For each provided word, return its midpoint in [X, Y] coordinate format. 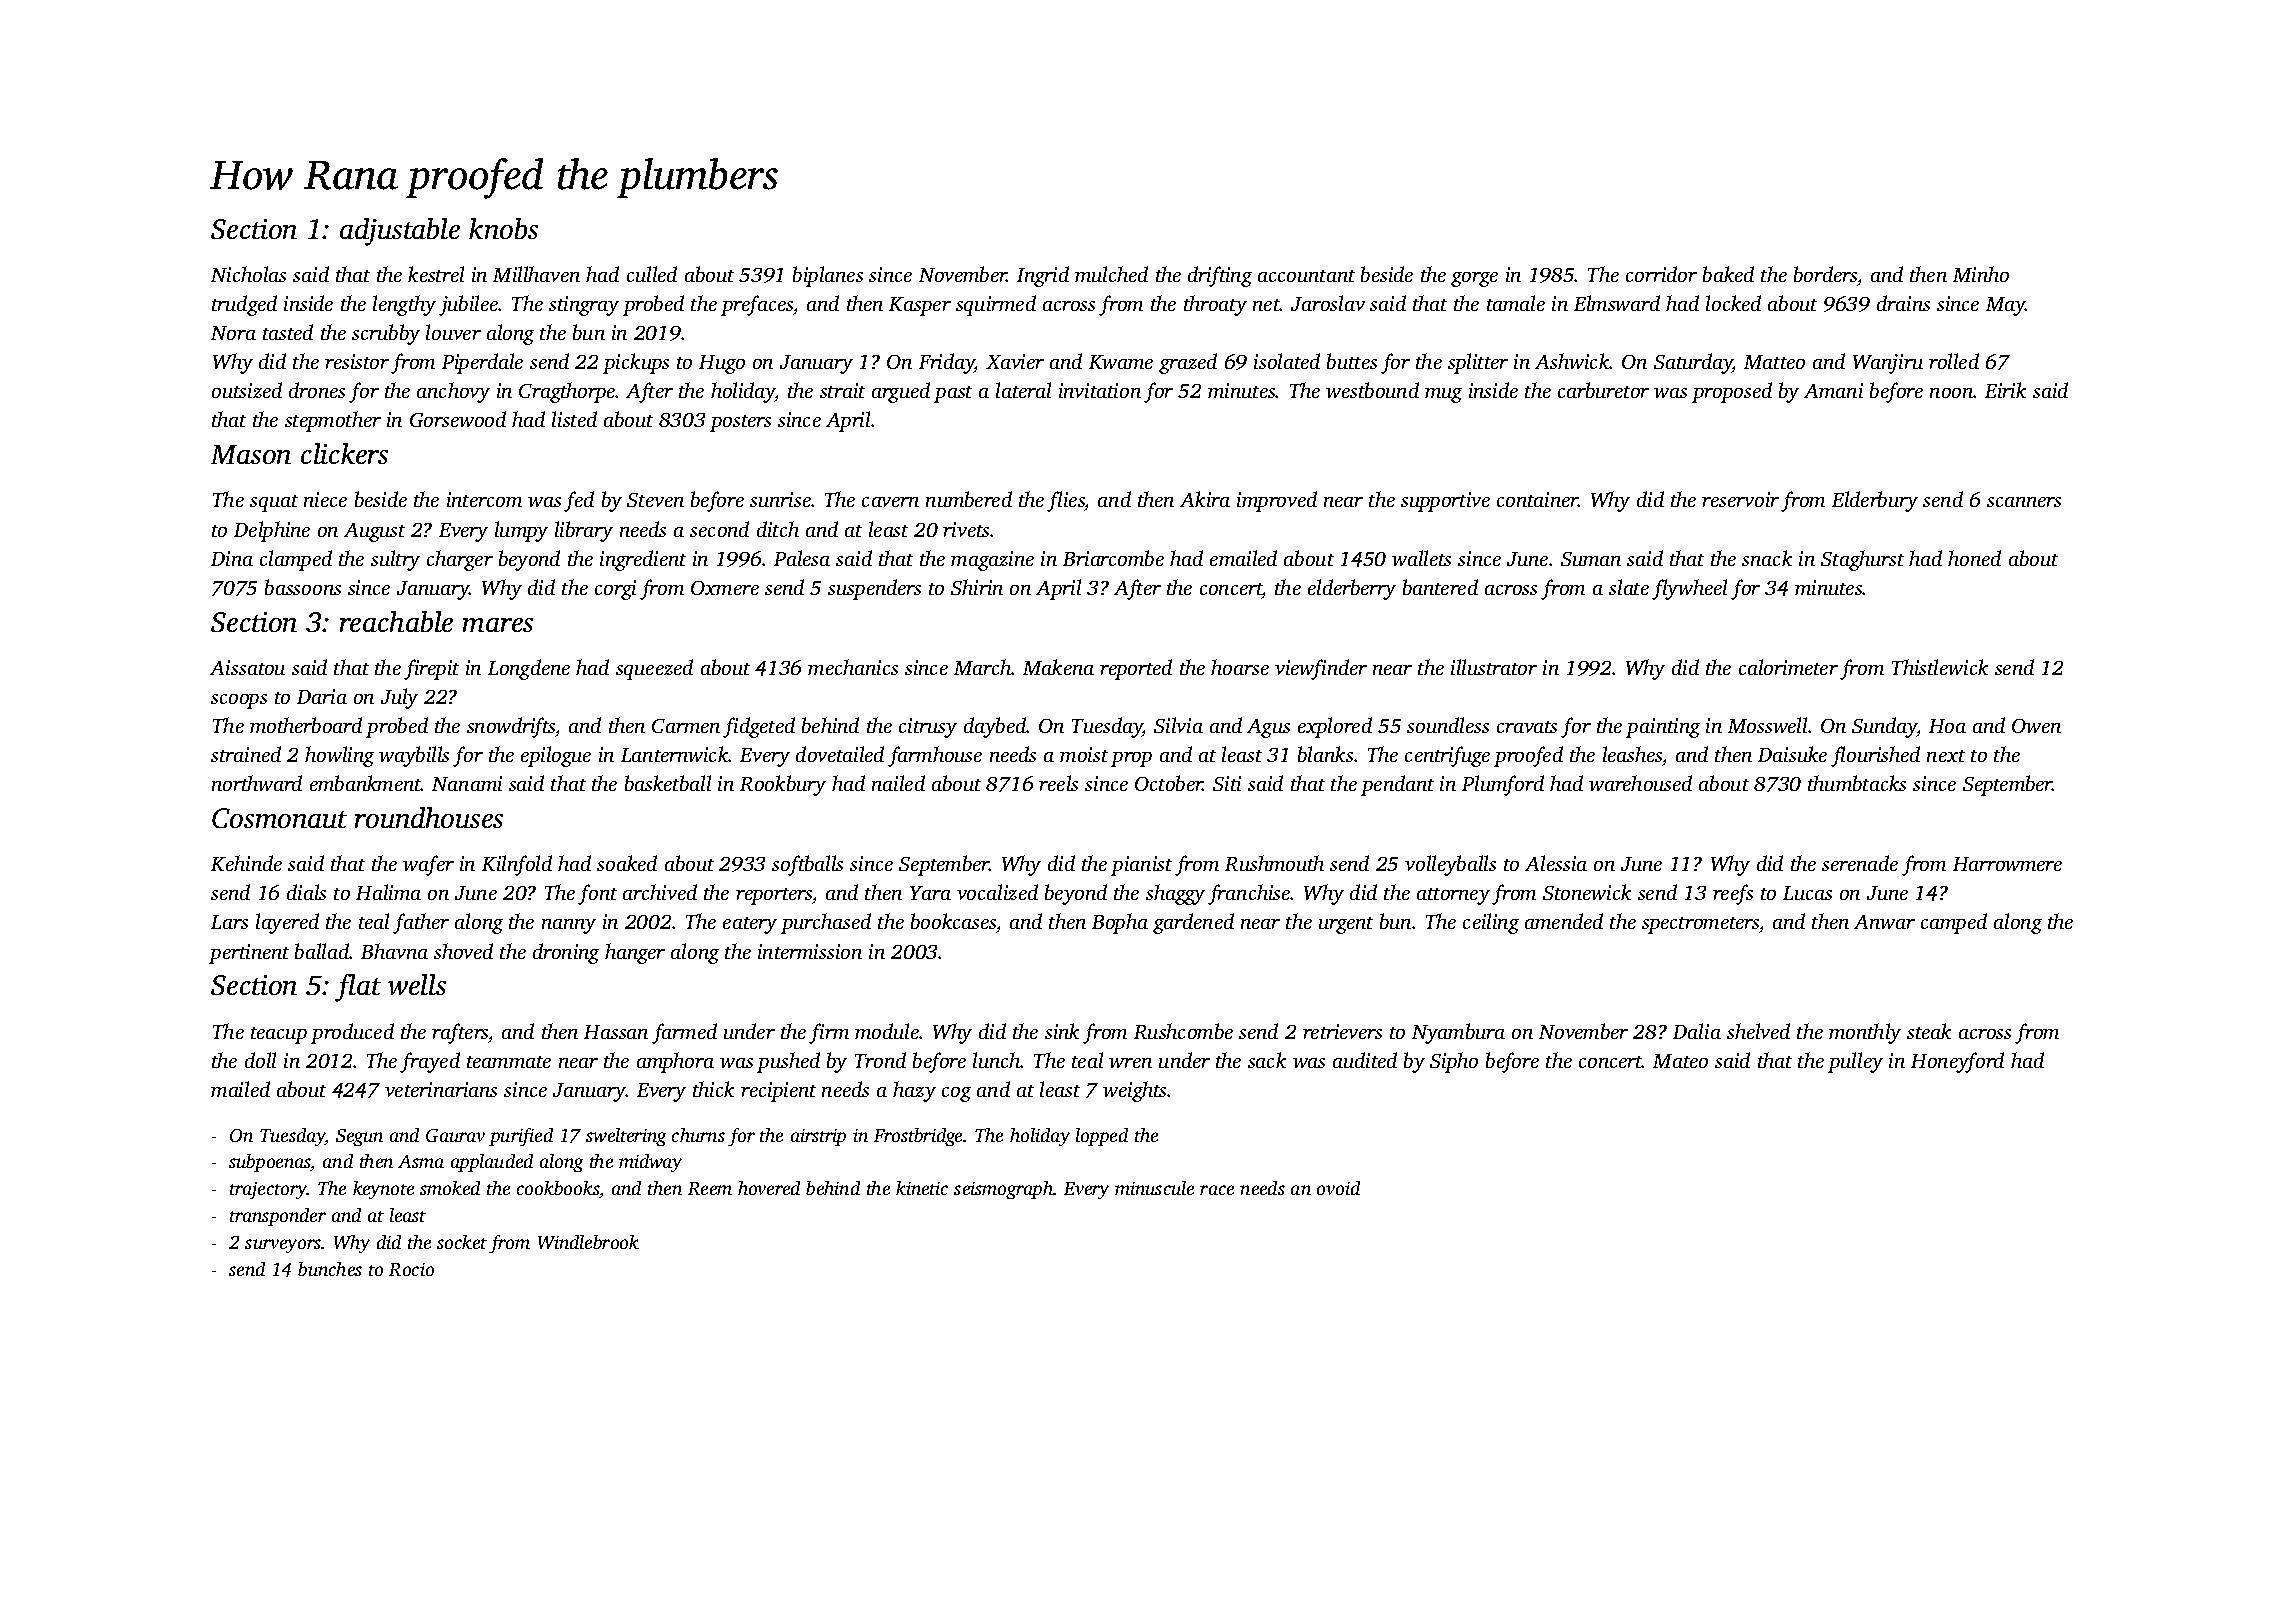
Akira [1205, 499]
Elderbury [1875, 501]
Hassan [616, 1032]
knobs [503, 228]
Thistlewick [1940, 667]
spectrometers [1701, 925]
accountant [1306, 276]
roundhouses [429, 817]
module [887, 1031]
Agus [1268, 728]
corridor [1661, 274]
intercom [484, 499]
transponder [278, 1217]
